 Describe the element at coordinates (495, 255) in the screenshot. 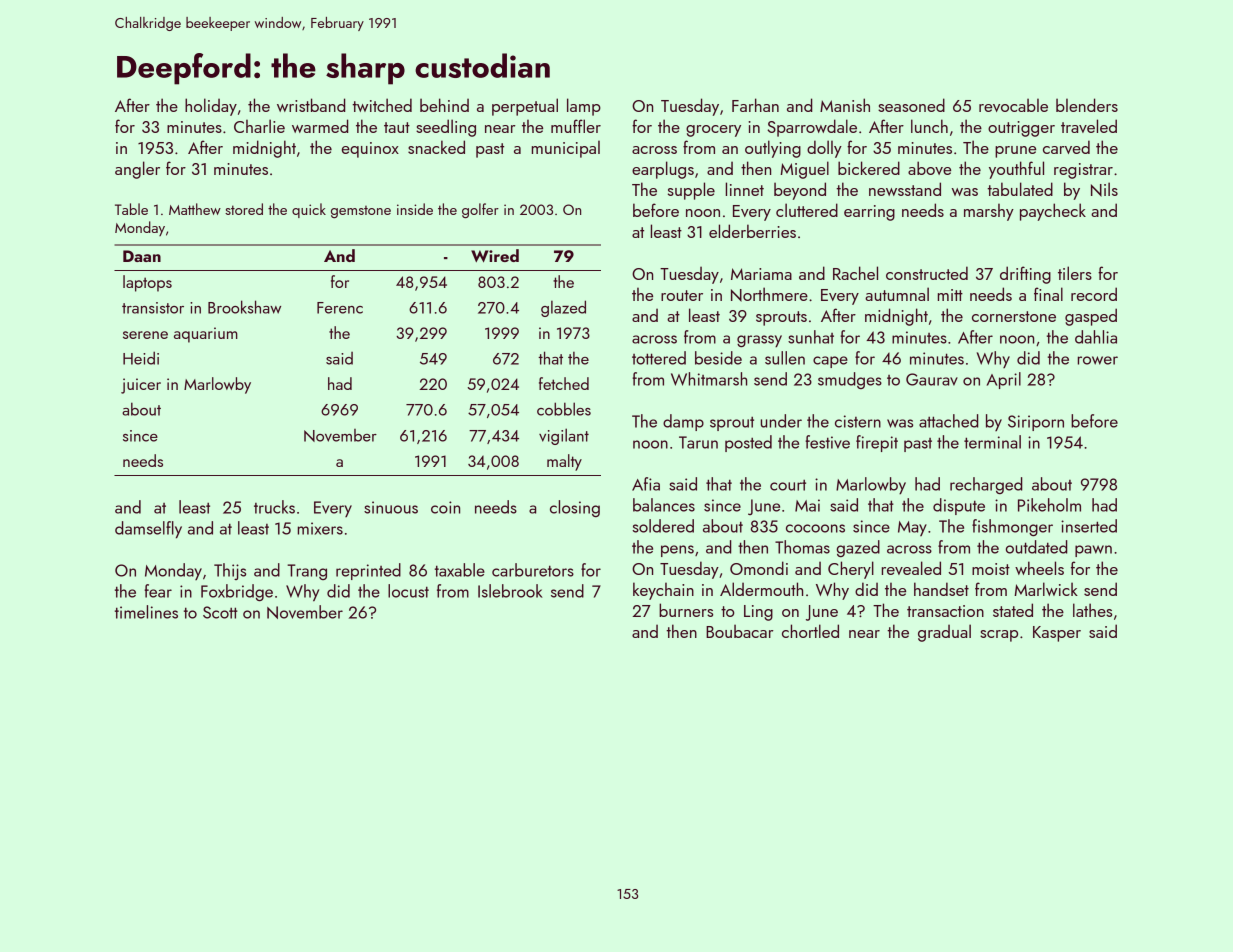

I see `Wired` at that location.
